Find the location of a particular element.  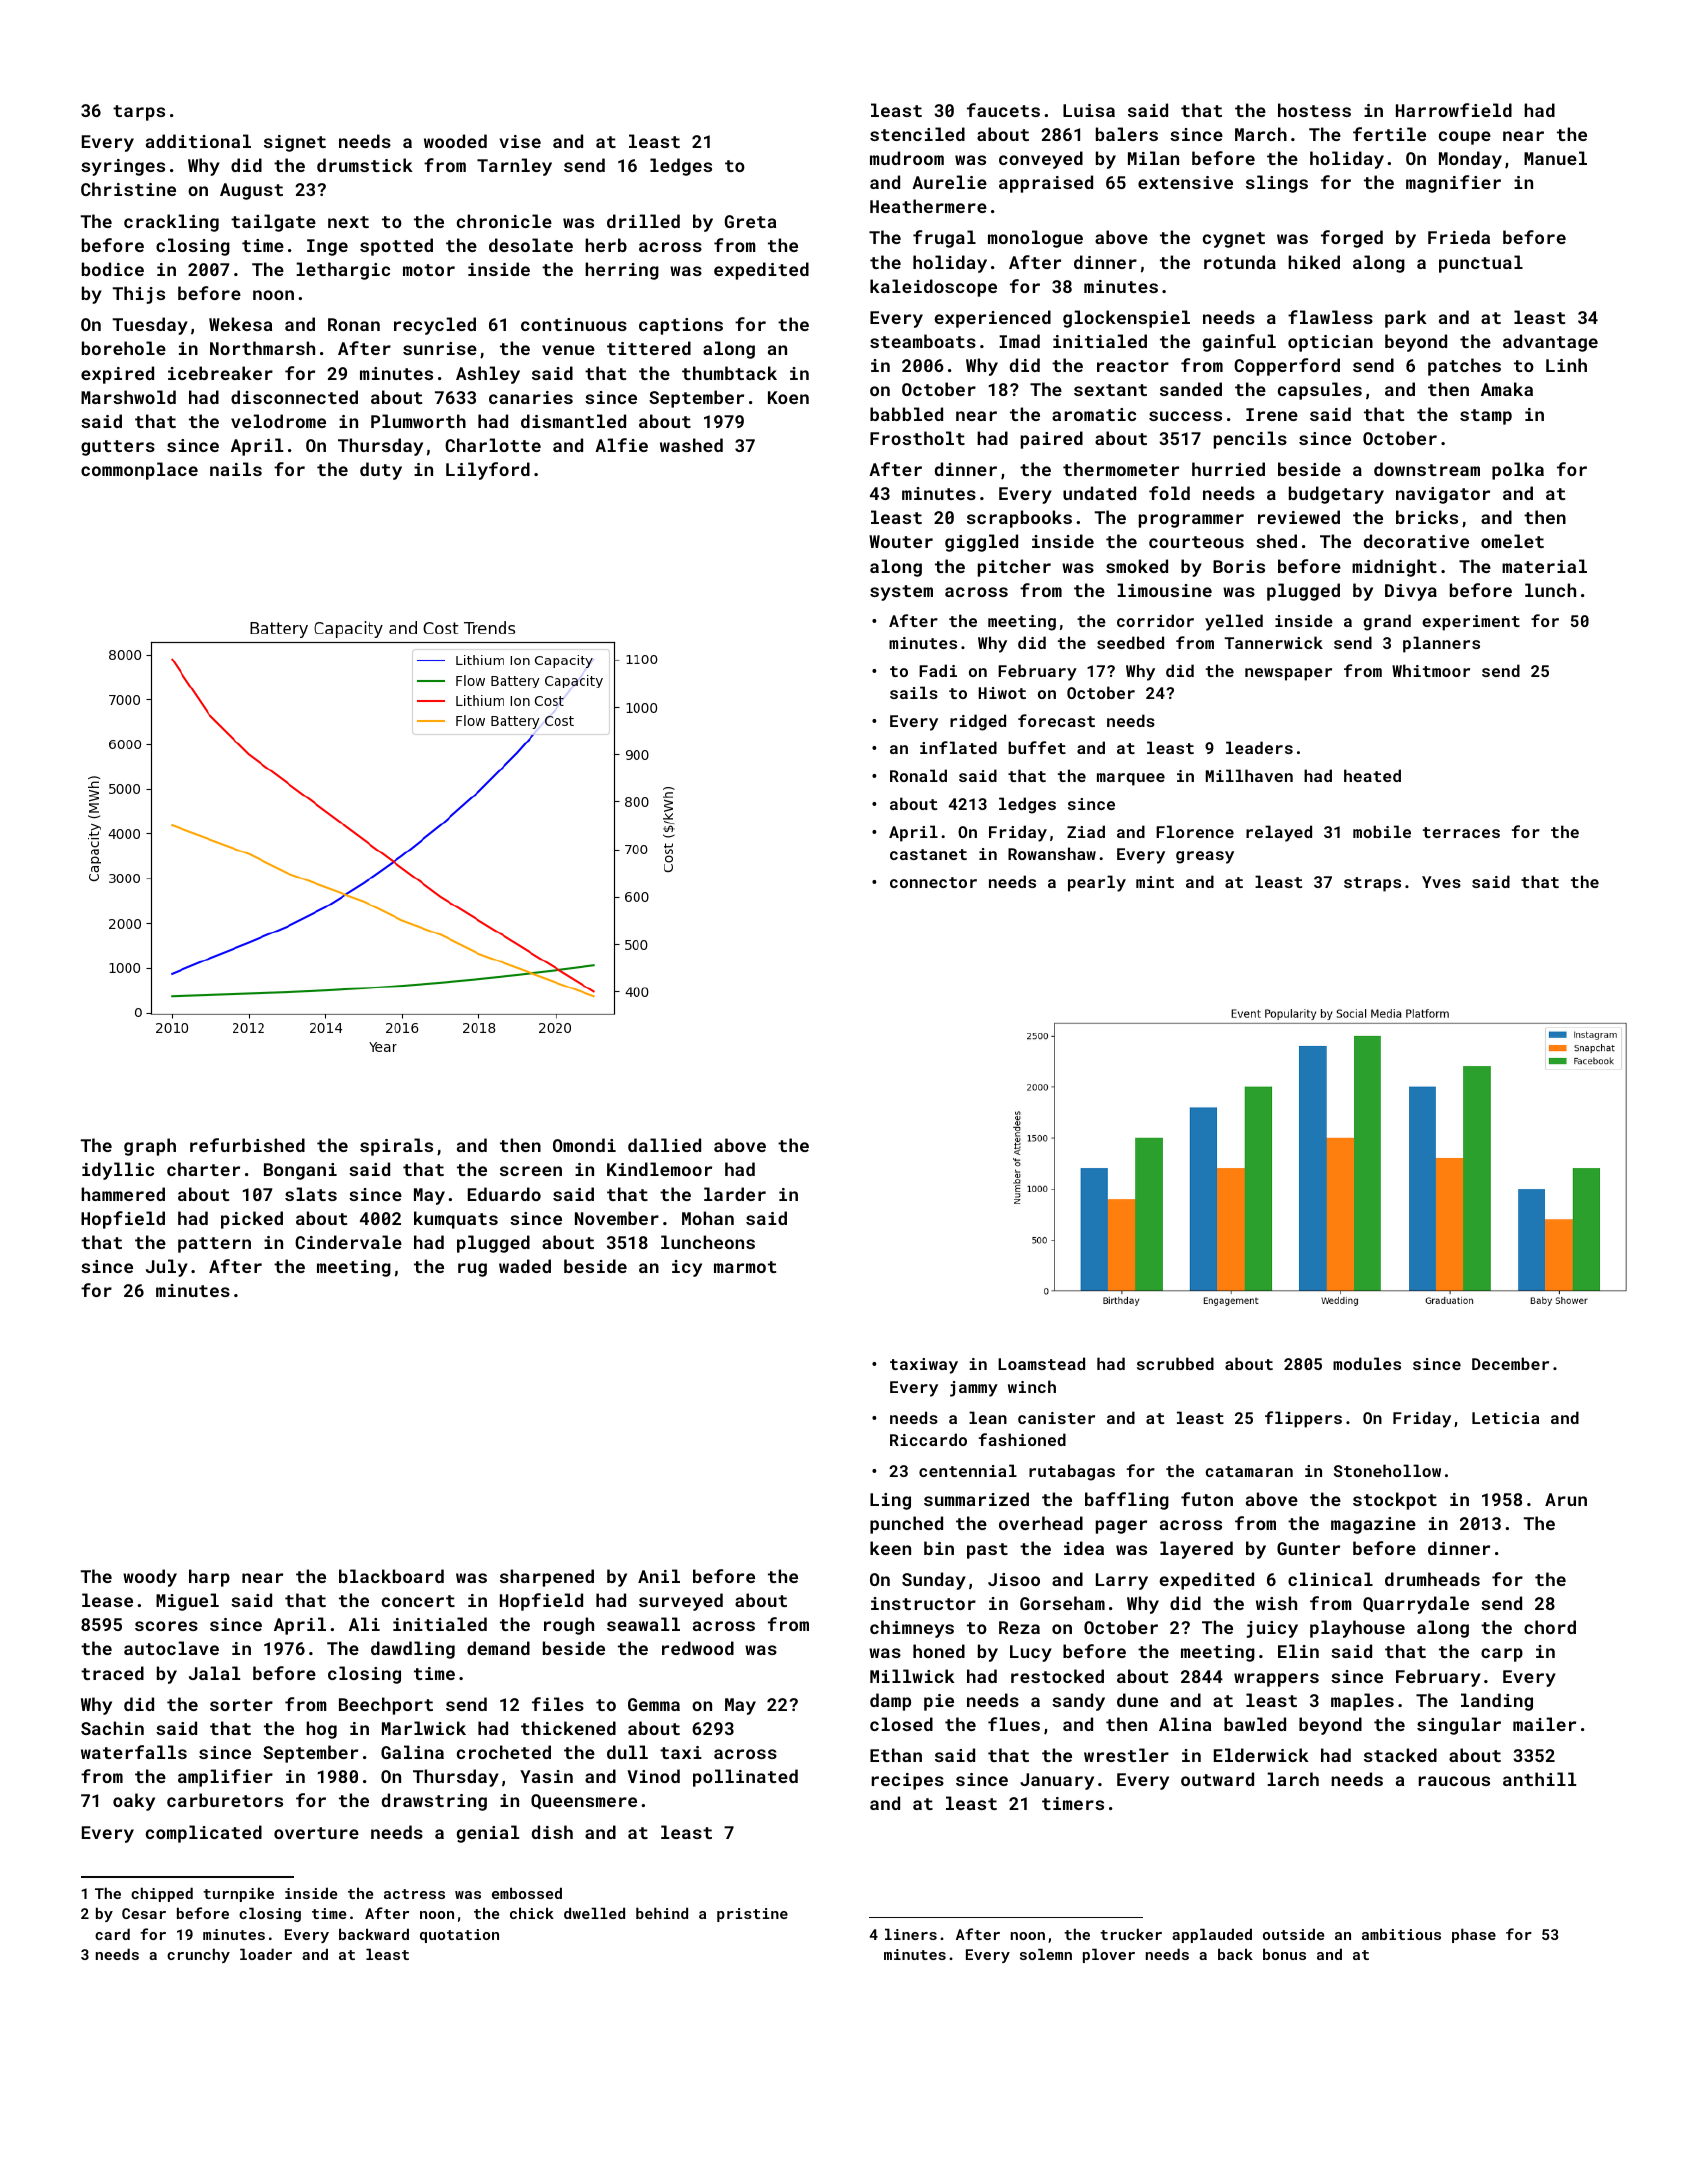

expired is located at coordinates (117, 375).
